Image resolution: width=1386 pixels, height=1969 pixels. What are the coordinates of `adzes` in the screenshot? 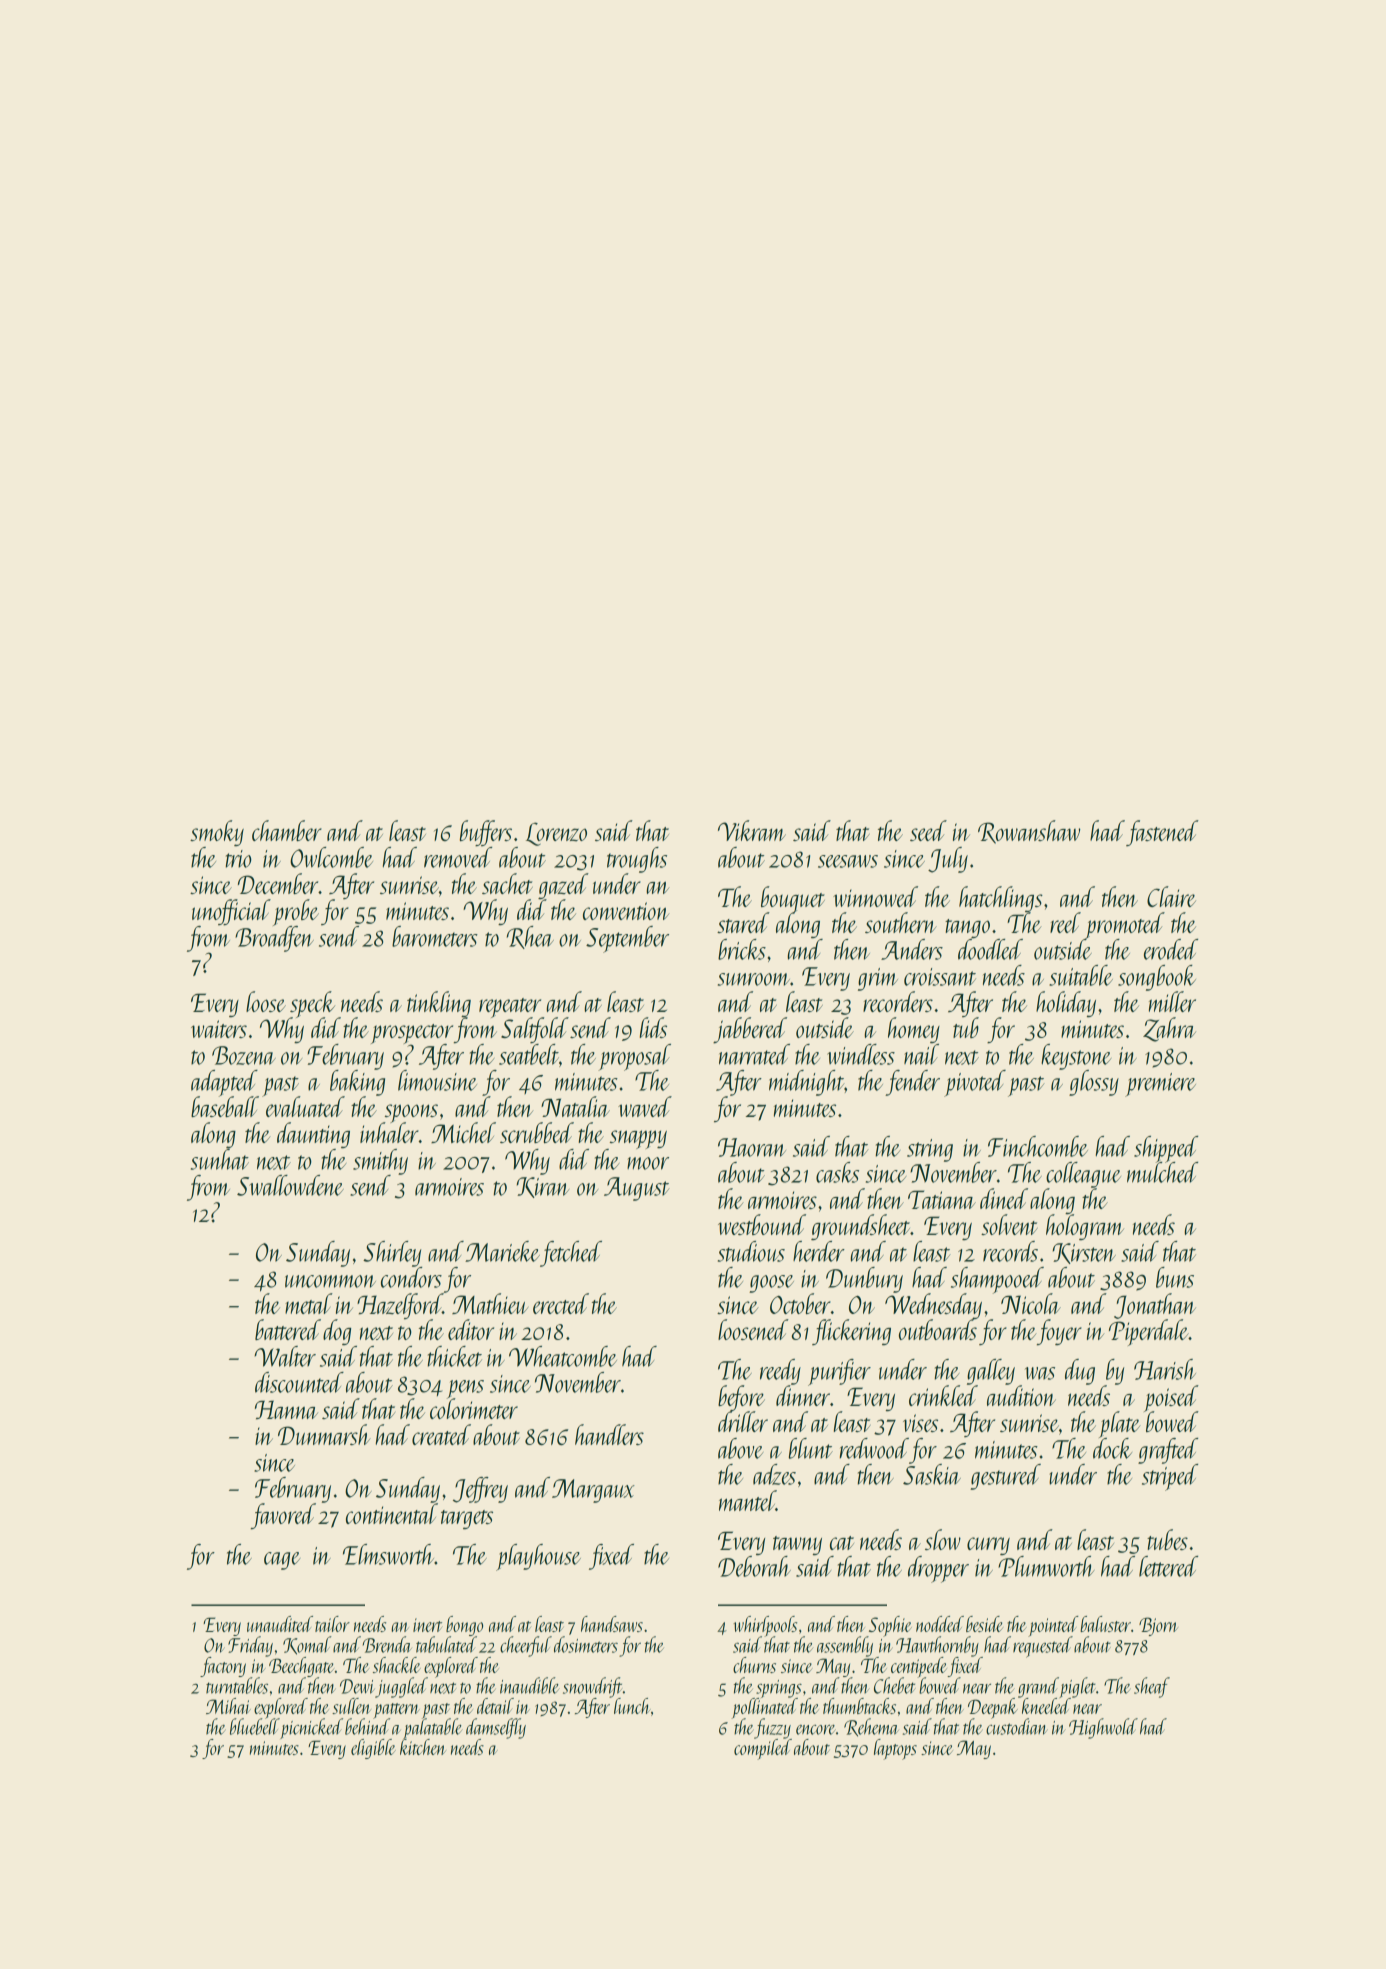 It's located at (774, 1474).
